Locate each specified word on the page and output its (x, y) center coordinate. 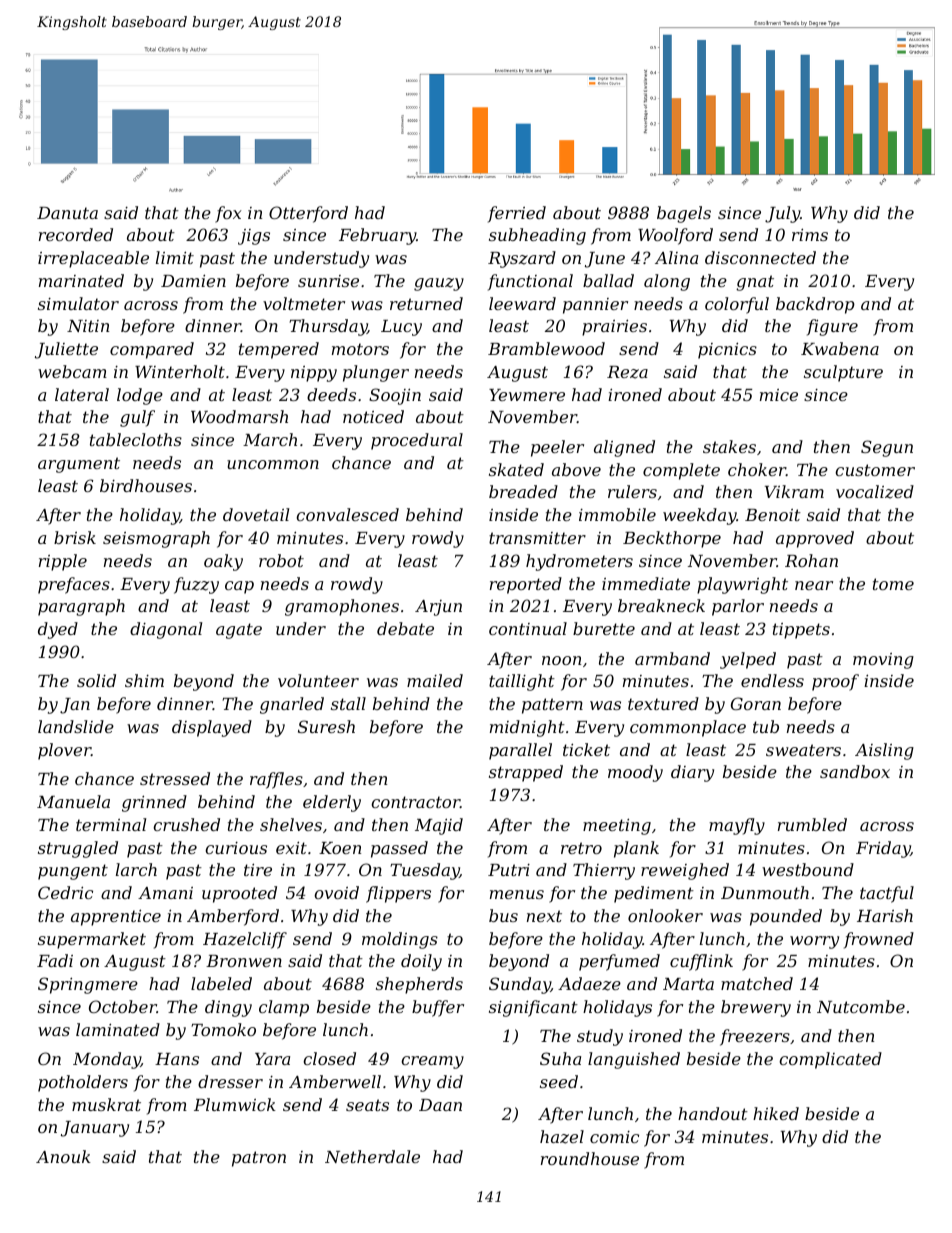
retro (581, 848)
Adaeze (589, 984)
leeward (522, 303)
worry (814, 942)
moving (883, 661)
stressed (175, 778)
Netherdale (372, 1156)
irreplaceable (93, 259)
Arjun (438, 608)
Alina (676, 257)
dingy (228, 1008)
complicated (830, 1060)
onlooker (665, 915)
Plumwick (235, 1104)
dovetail (256, 514)
